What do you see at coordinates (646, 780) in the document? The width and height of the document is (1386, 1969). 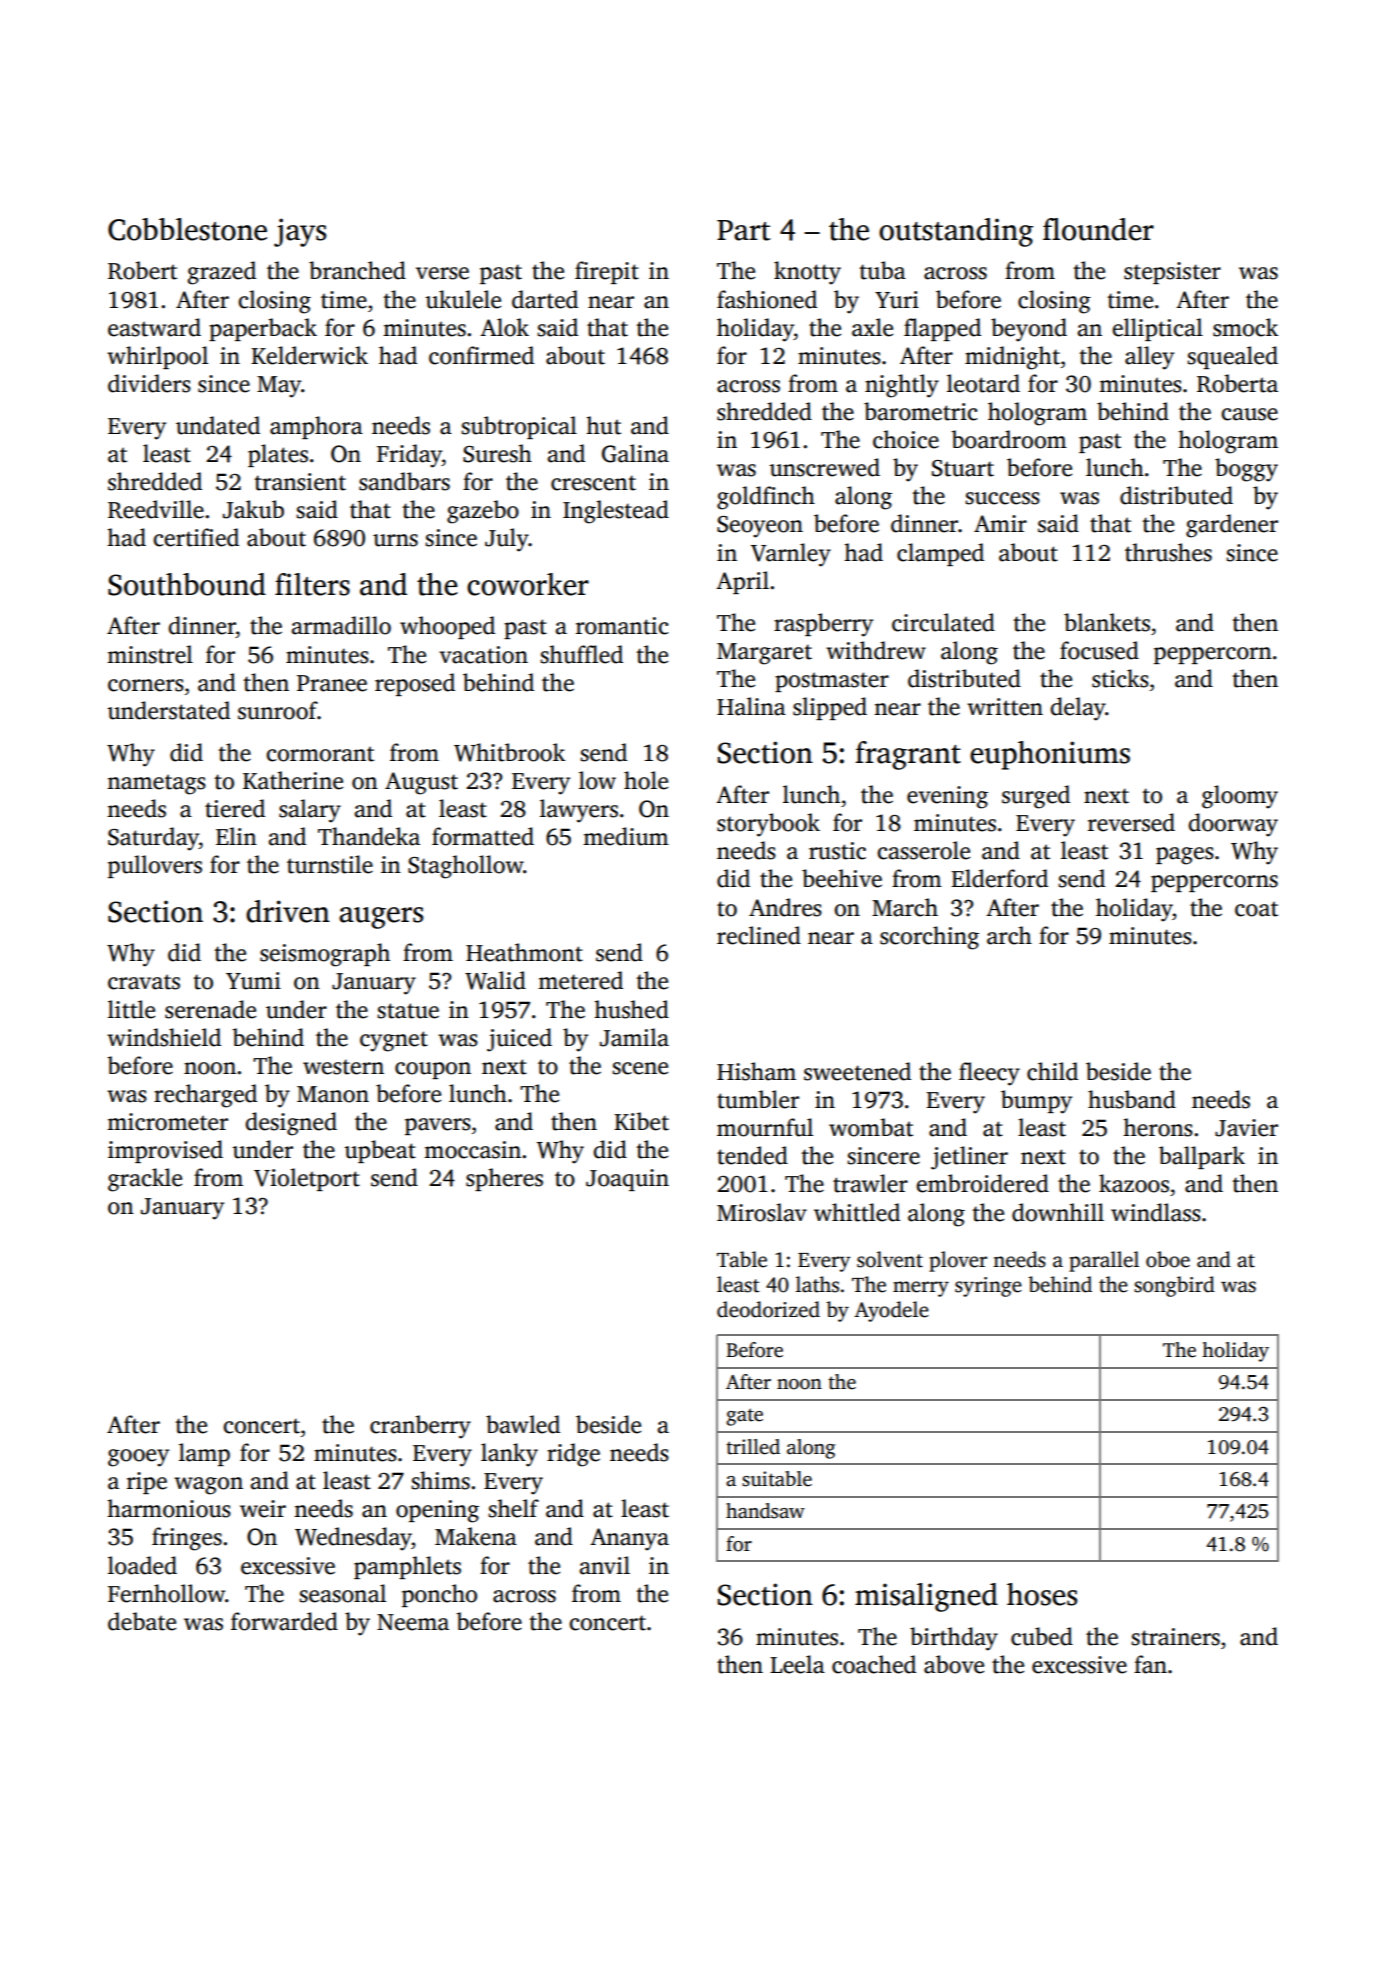 I see `hole` at bounding box center [646, 780].
